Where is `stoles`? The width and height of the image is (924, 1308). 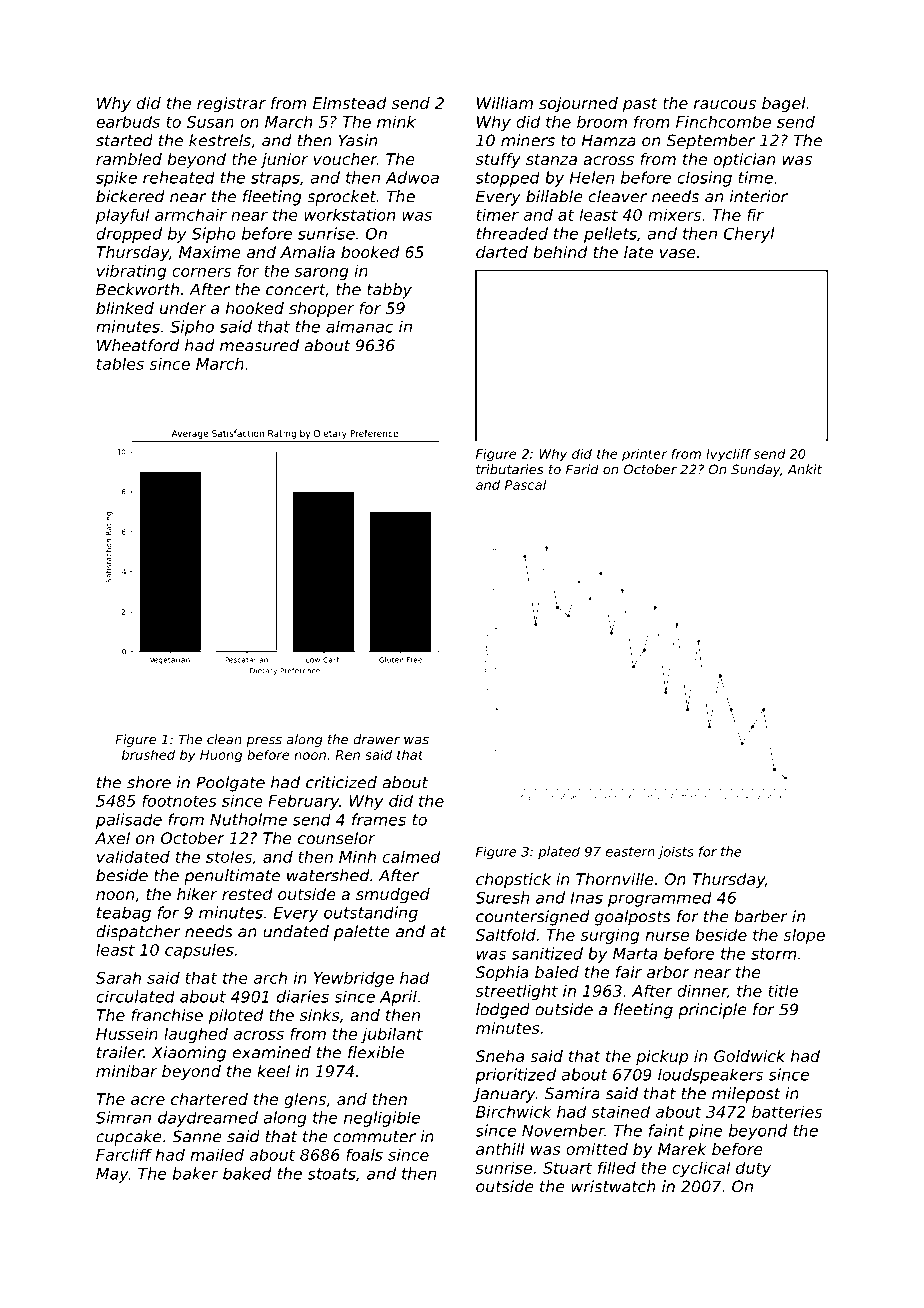 stoles is located at coordinates (229, 856).
